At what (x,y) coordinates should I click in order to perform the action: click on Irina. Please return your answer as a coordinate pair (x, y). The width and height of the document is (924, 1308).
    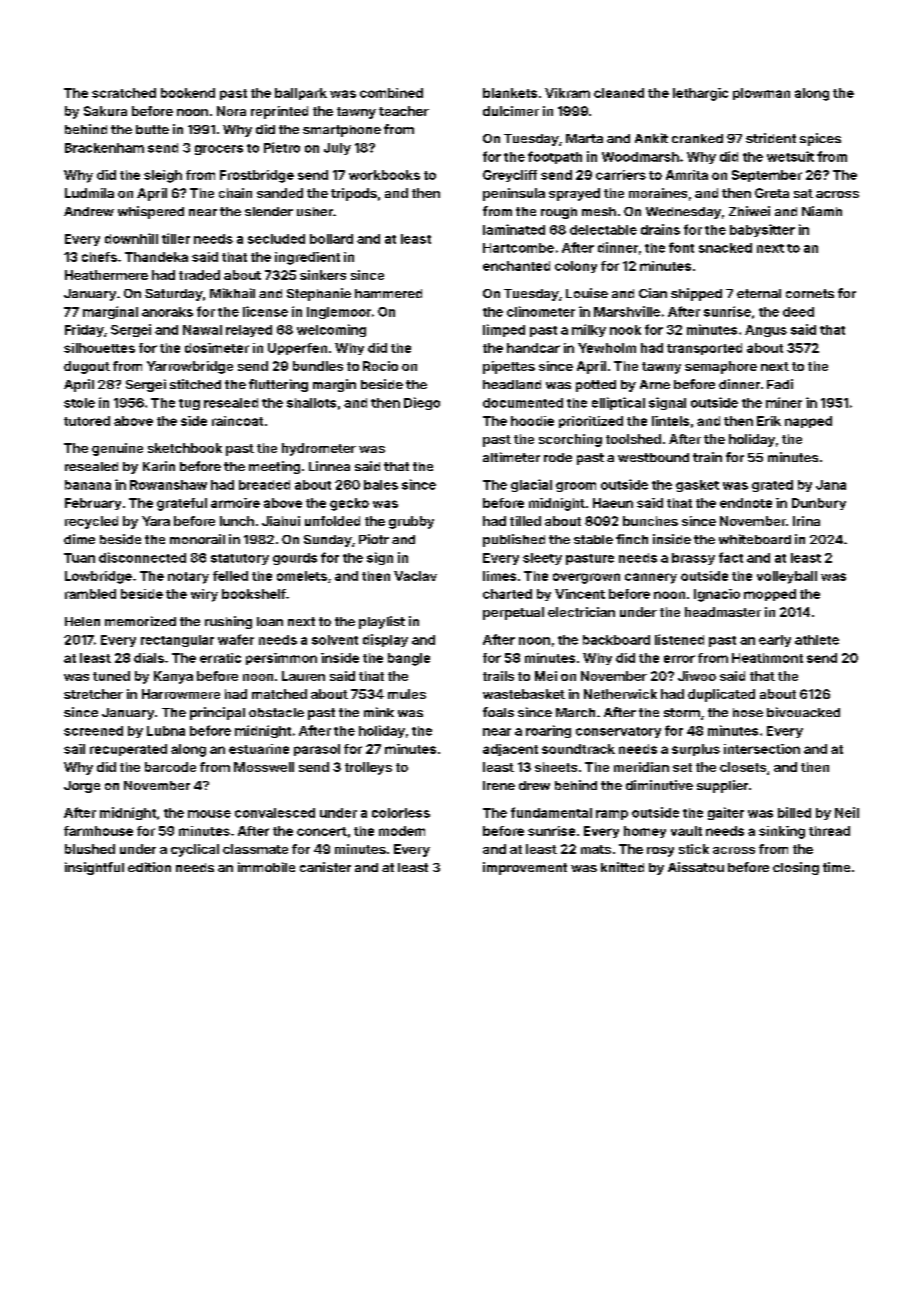
    Looking at the image, I should click on (806, 521).
